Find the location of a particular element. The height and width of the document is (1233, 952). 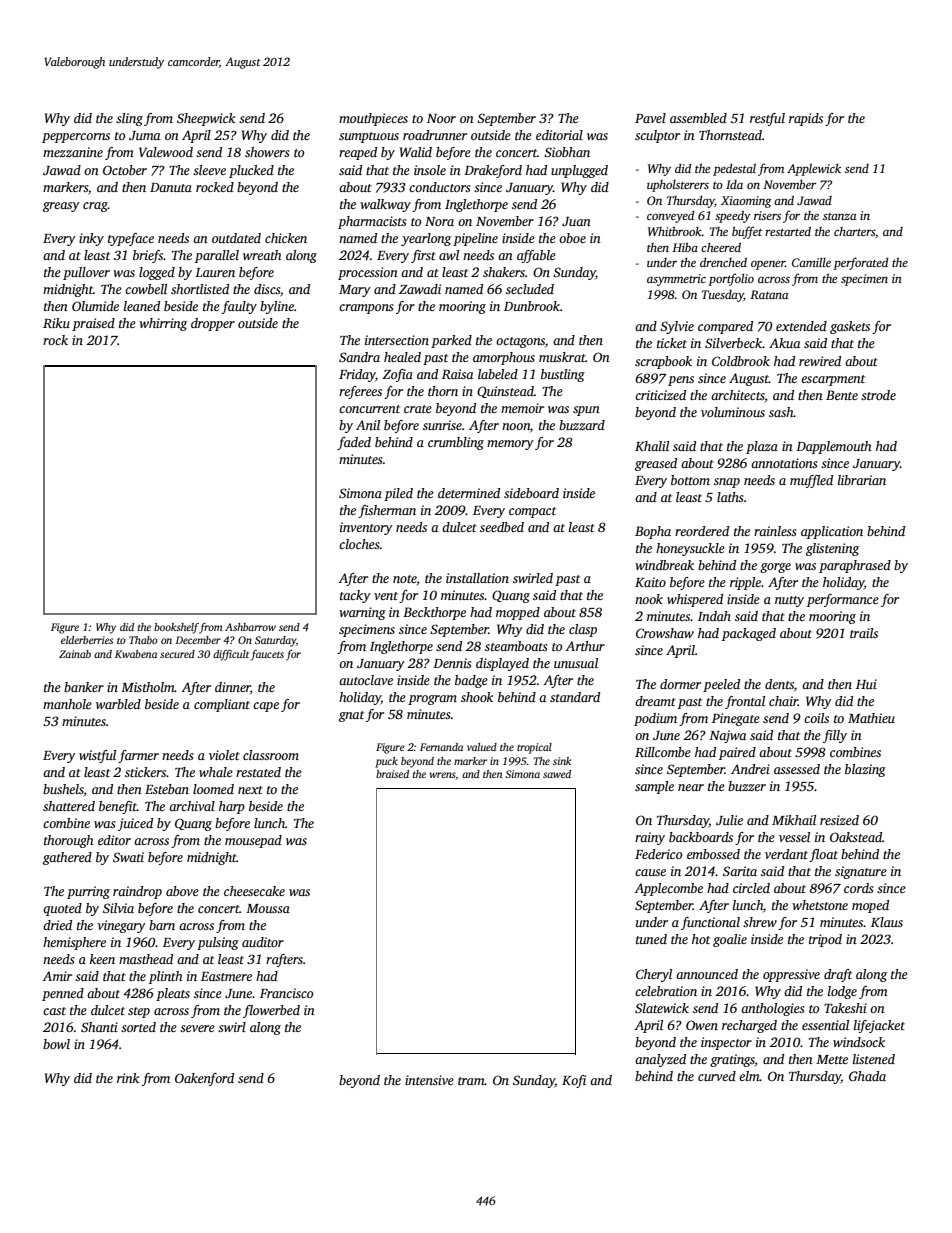

snap is located at coordinates (727, 483).
